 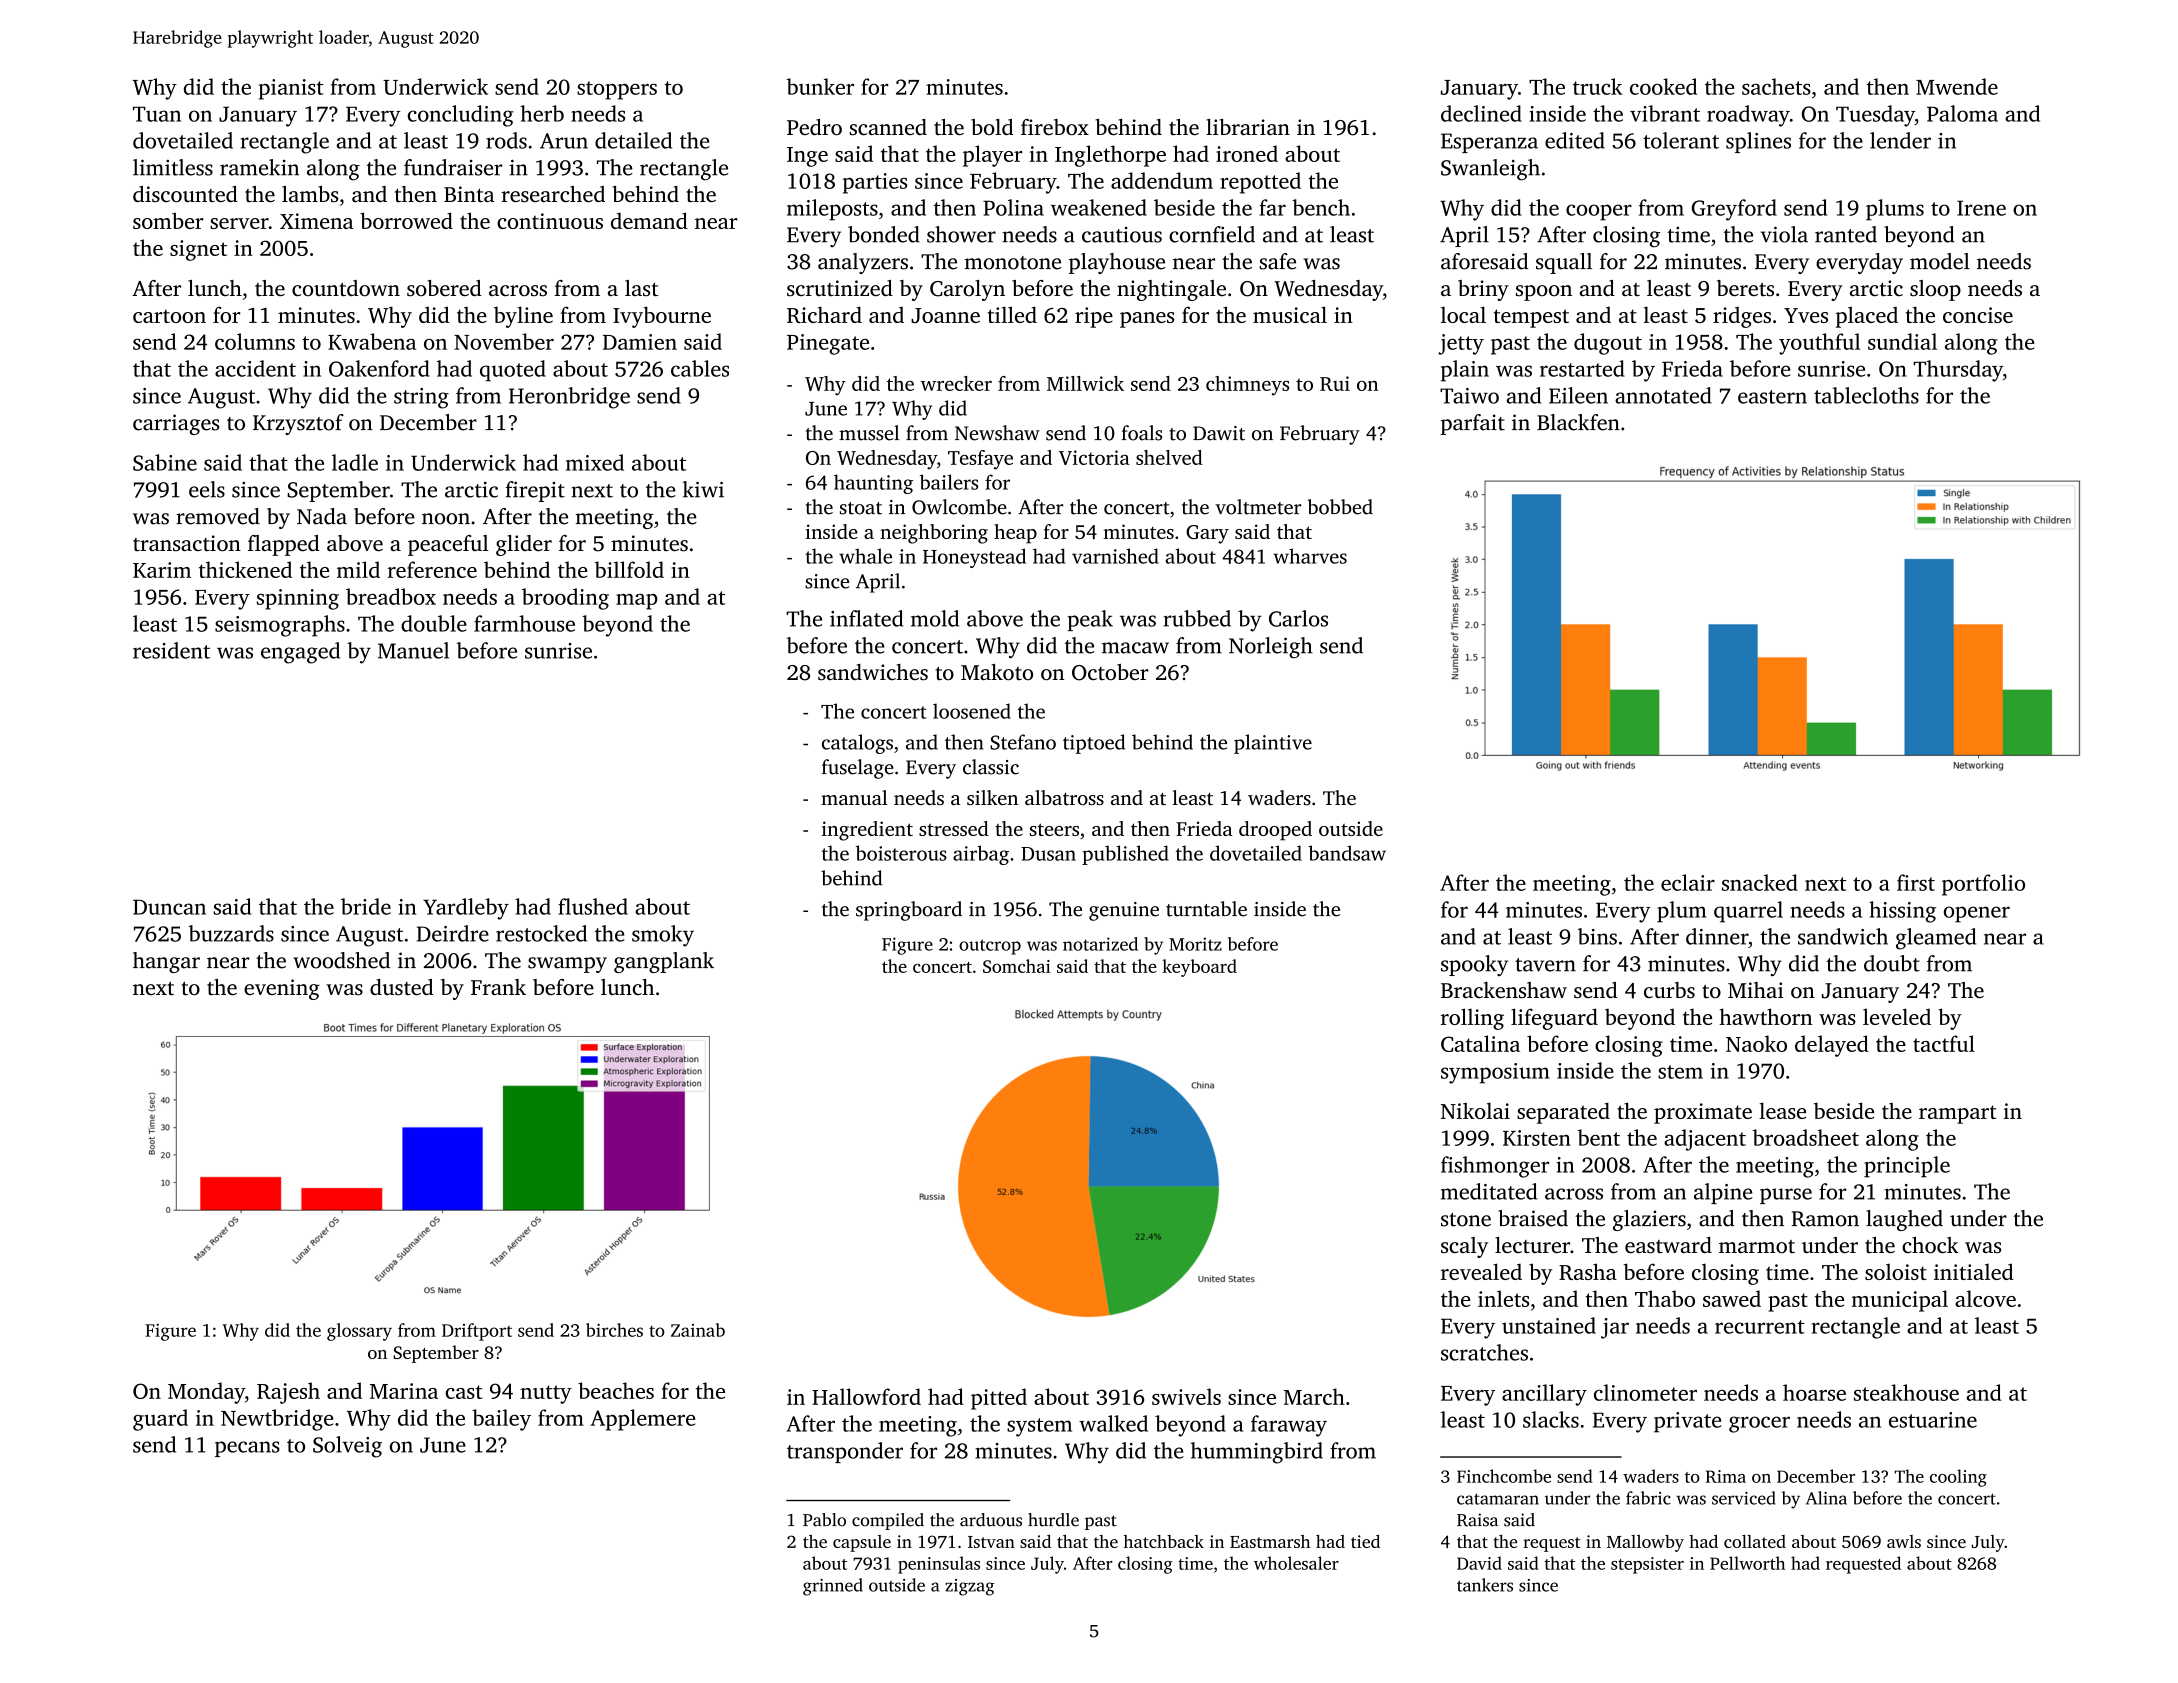 I want to click on heap, so click(x=1015, y=534).
